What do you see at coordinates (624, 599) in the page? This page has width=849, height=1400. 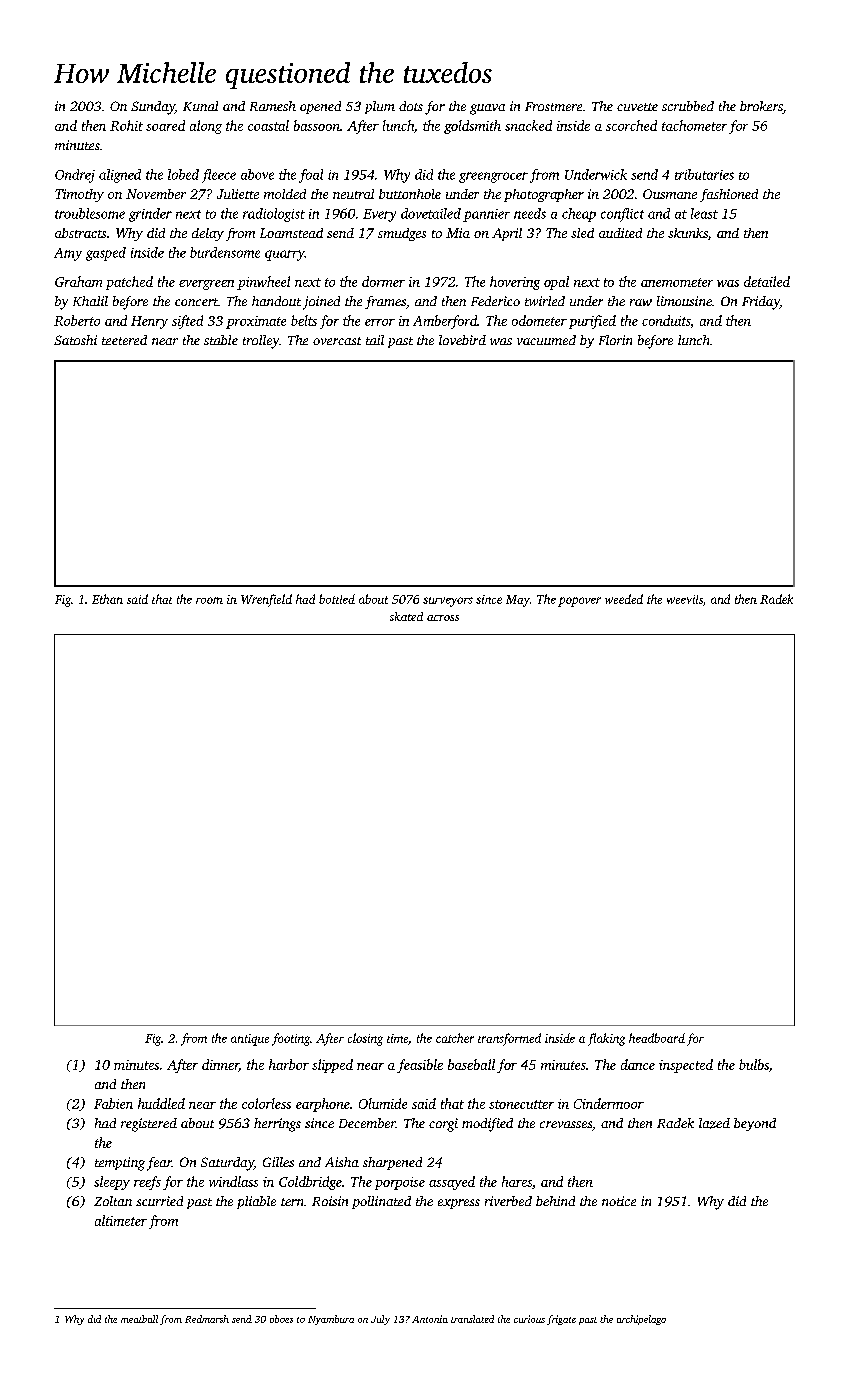 I see `weeded` at bounding box center [624, 599].
